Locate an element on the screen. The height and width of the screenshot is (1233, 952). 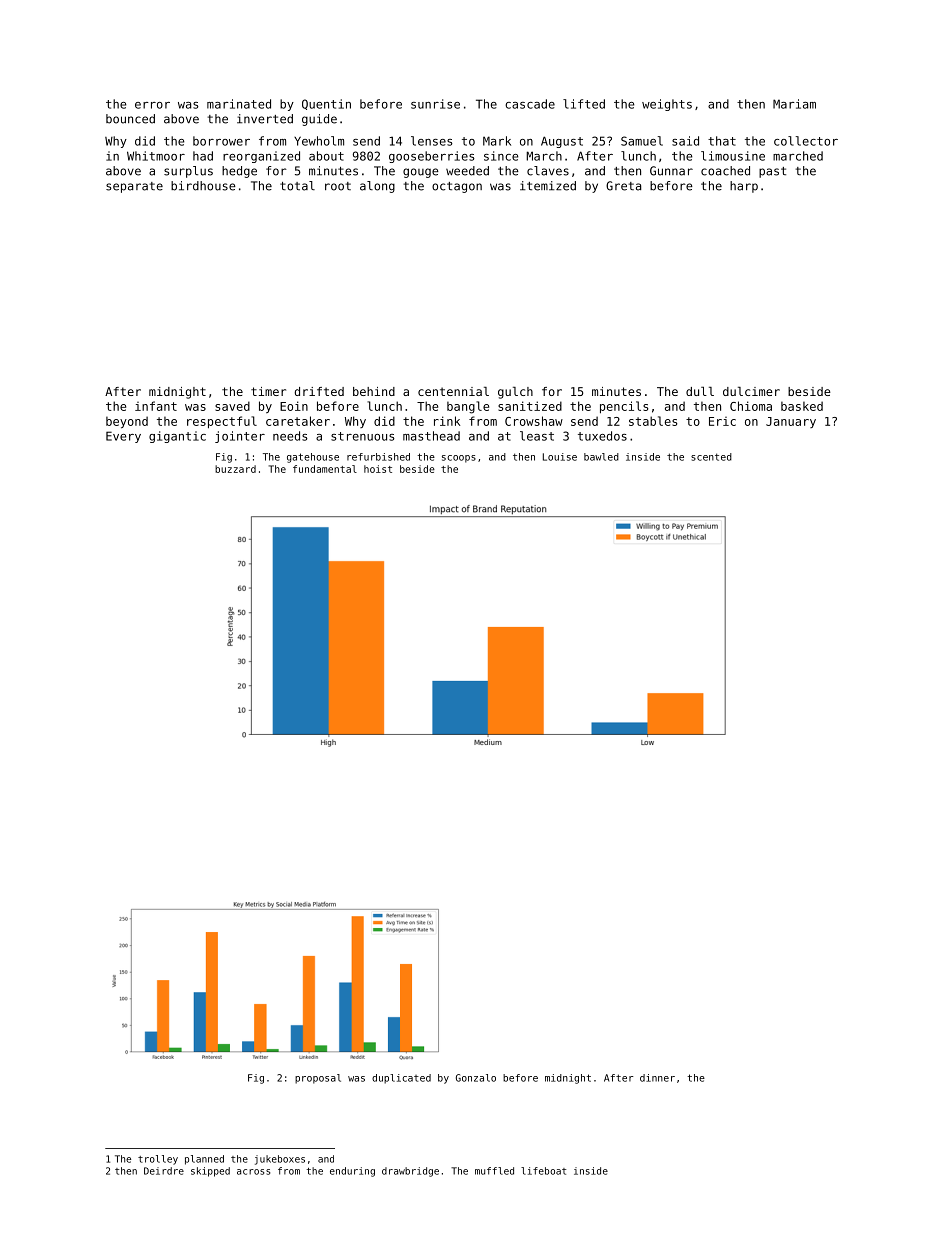
sunrise is located at coordinates (435, 104).
